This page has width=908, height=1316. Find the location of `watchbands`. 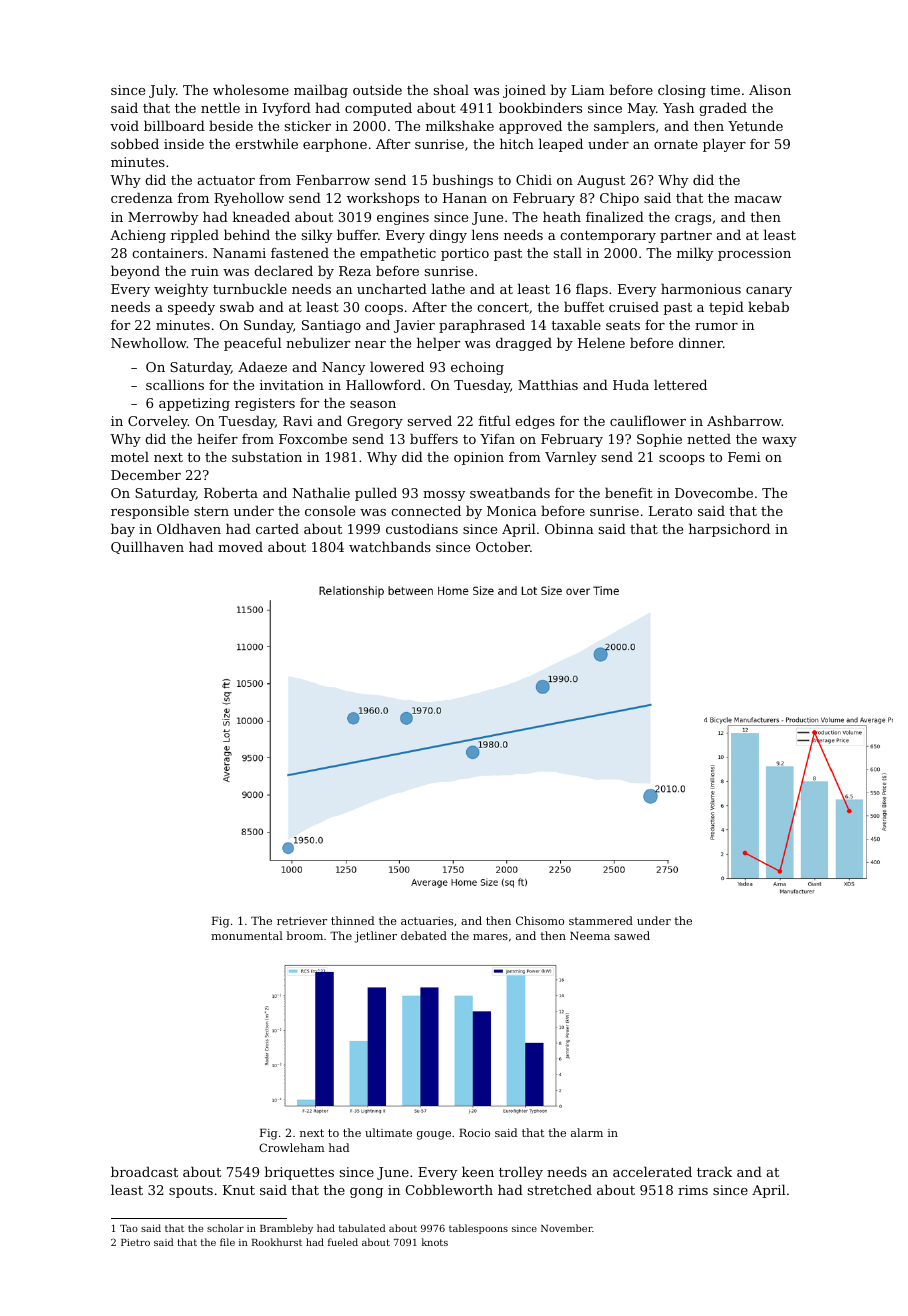

watchbands is located at coordinates (390, 546).
